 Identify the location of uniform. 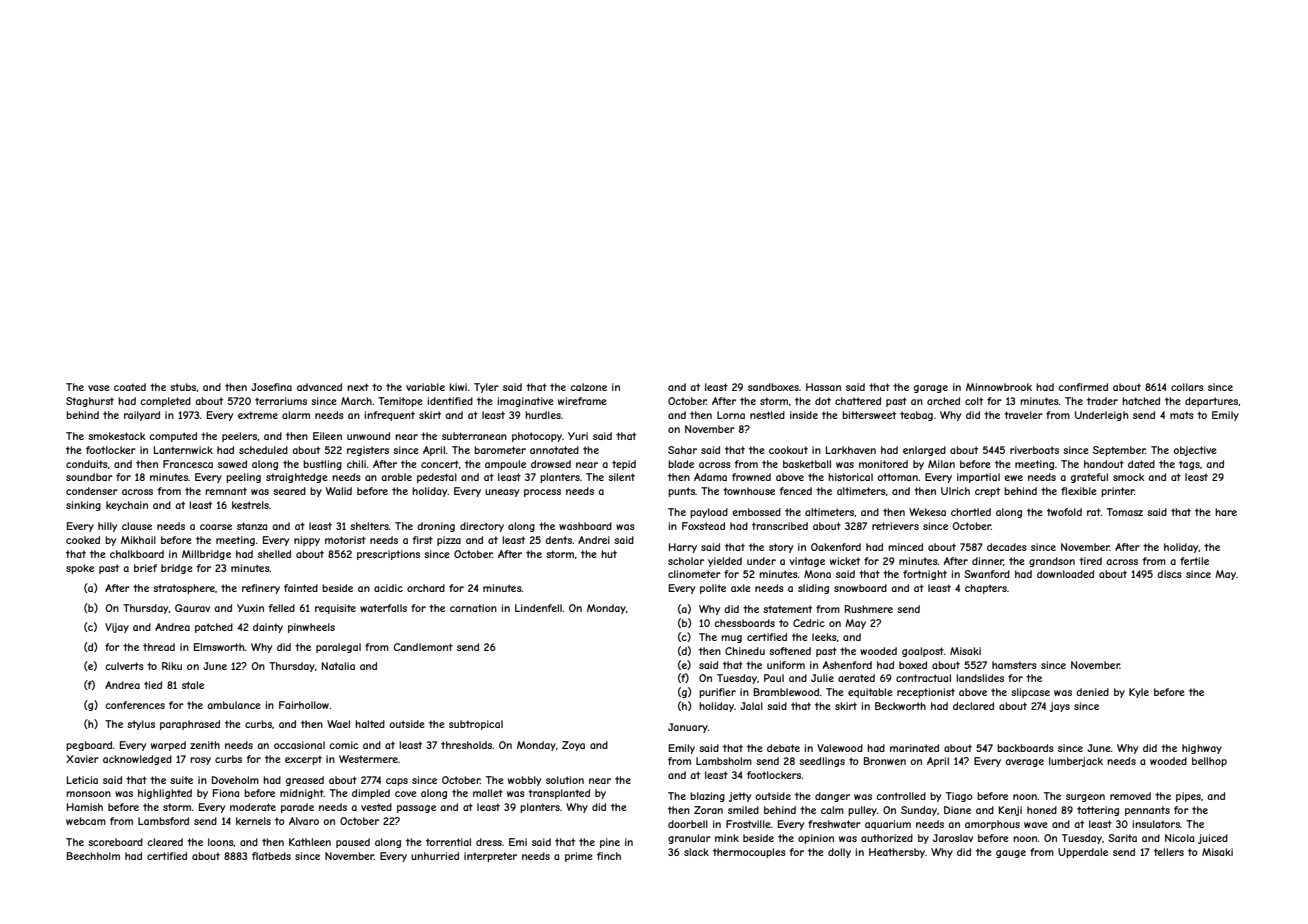
(786, 665).
